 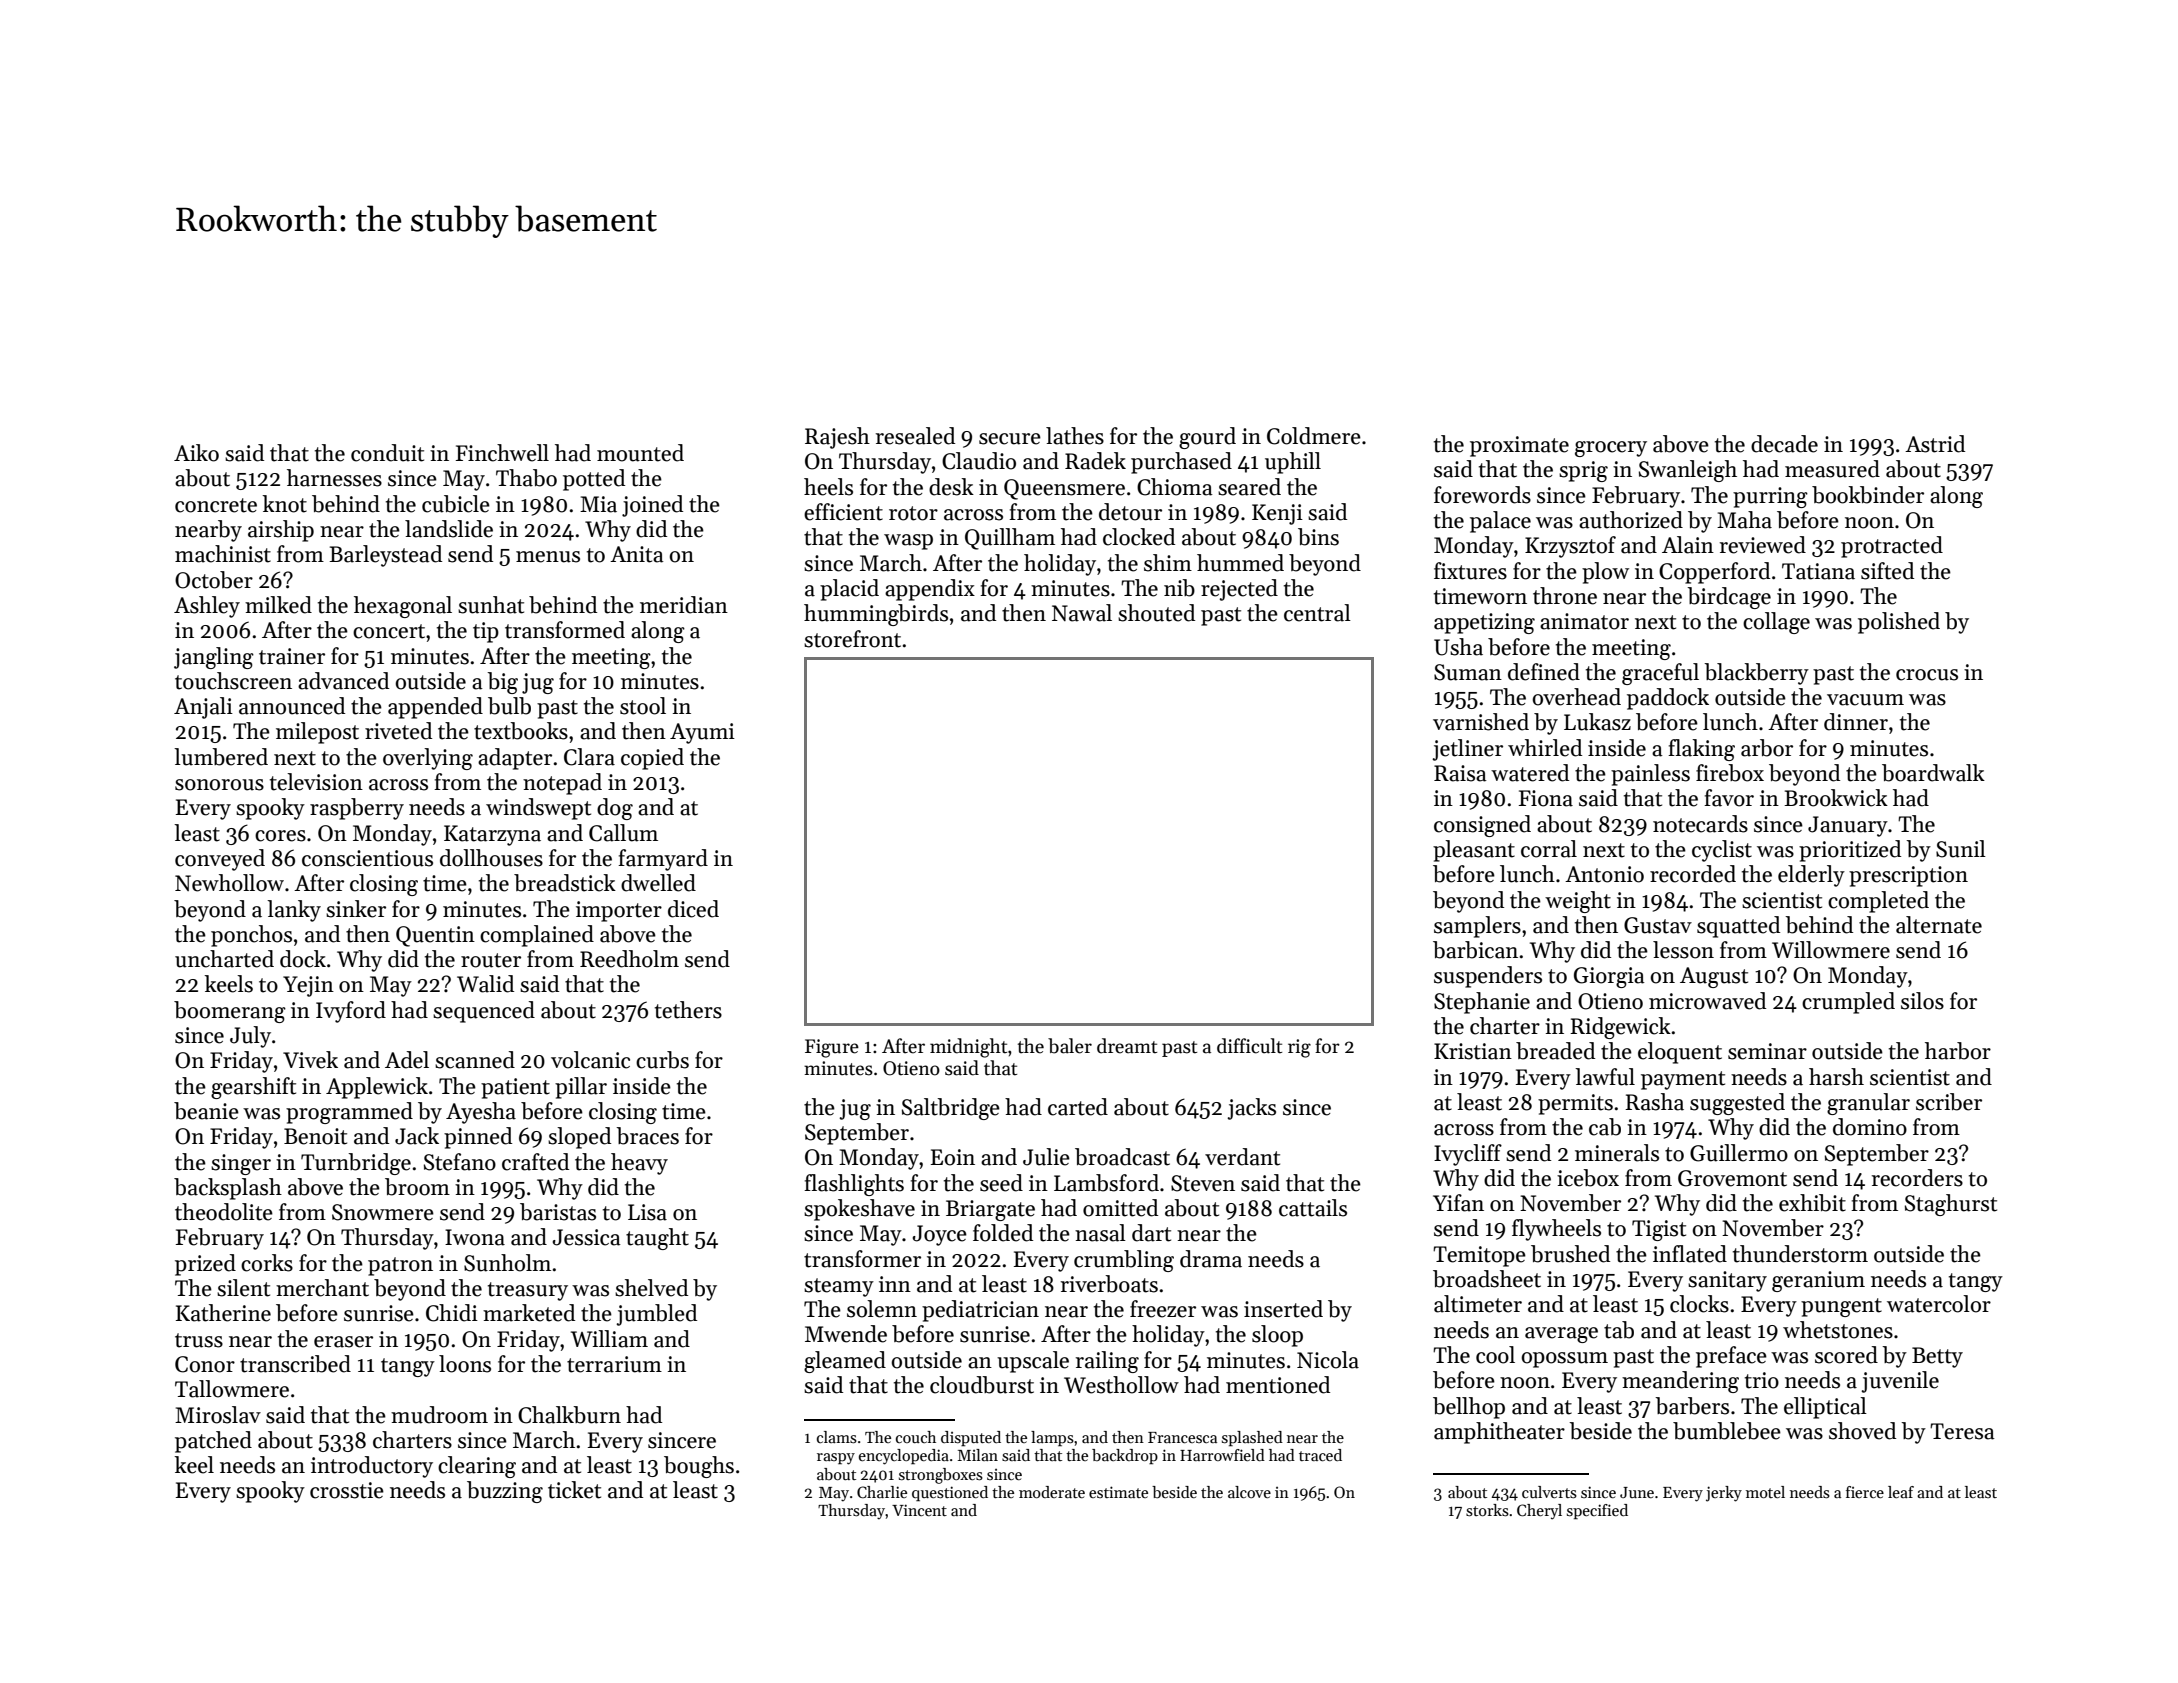 What do you see at coordinates (1935, 444) in the screenshot?
I see `Astrid` at bounding box center [1935, 444].
